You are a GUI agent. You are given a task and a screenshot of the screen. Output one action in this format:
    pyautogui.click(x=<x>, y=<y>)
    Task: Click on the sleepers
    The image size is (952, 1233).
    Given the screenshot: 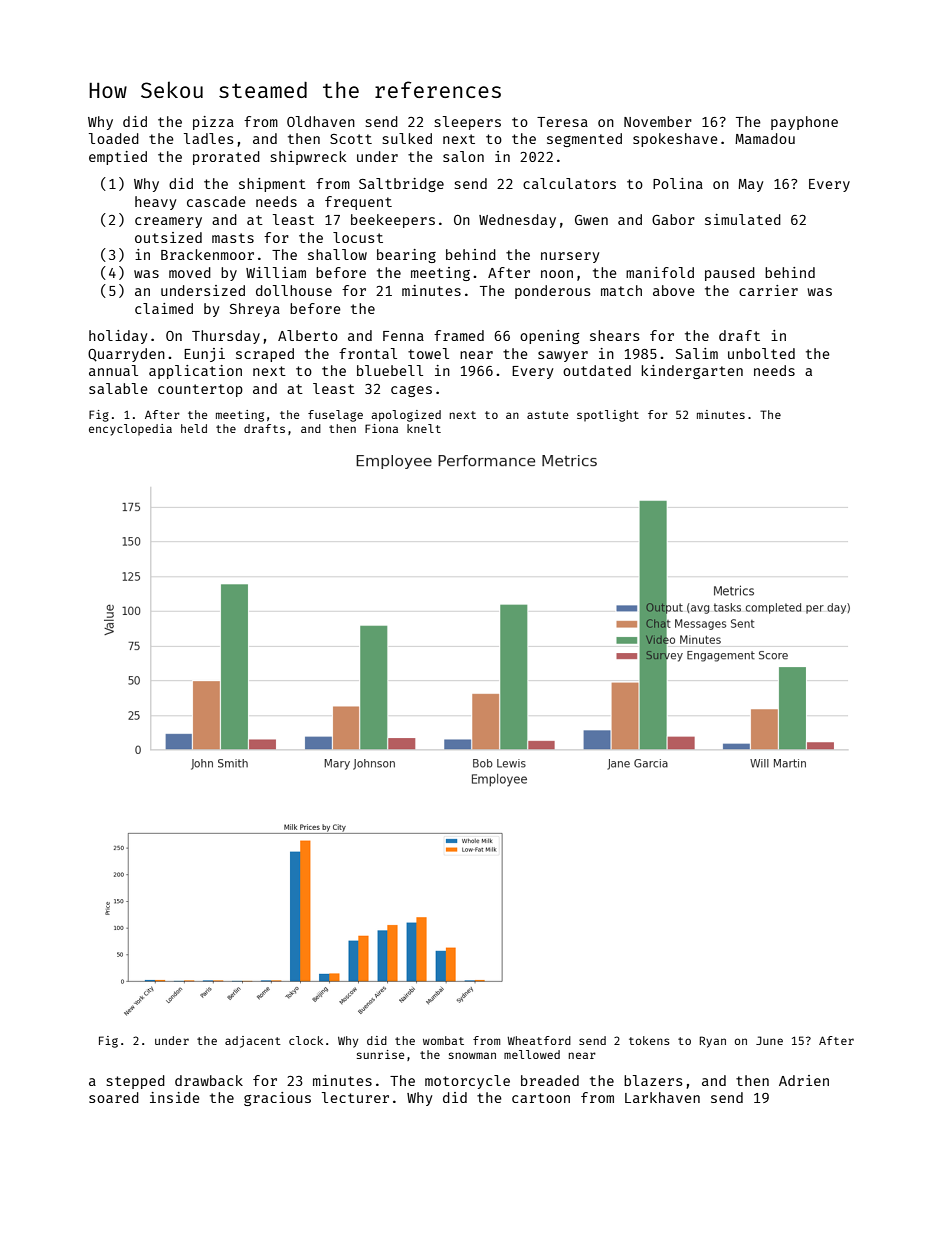 What is the action you would take?
    pyautogui.click(x=468, y=123)
